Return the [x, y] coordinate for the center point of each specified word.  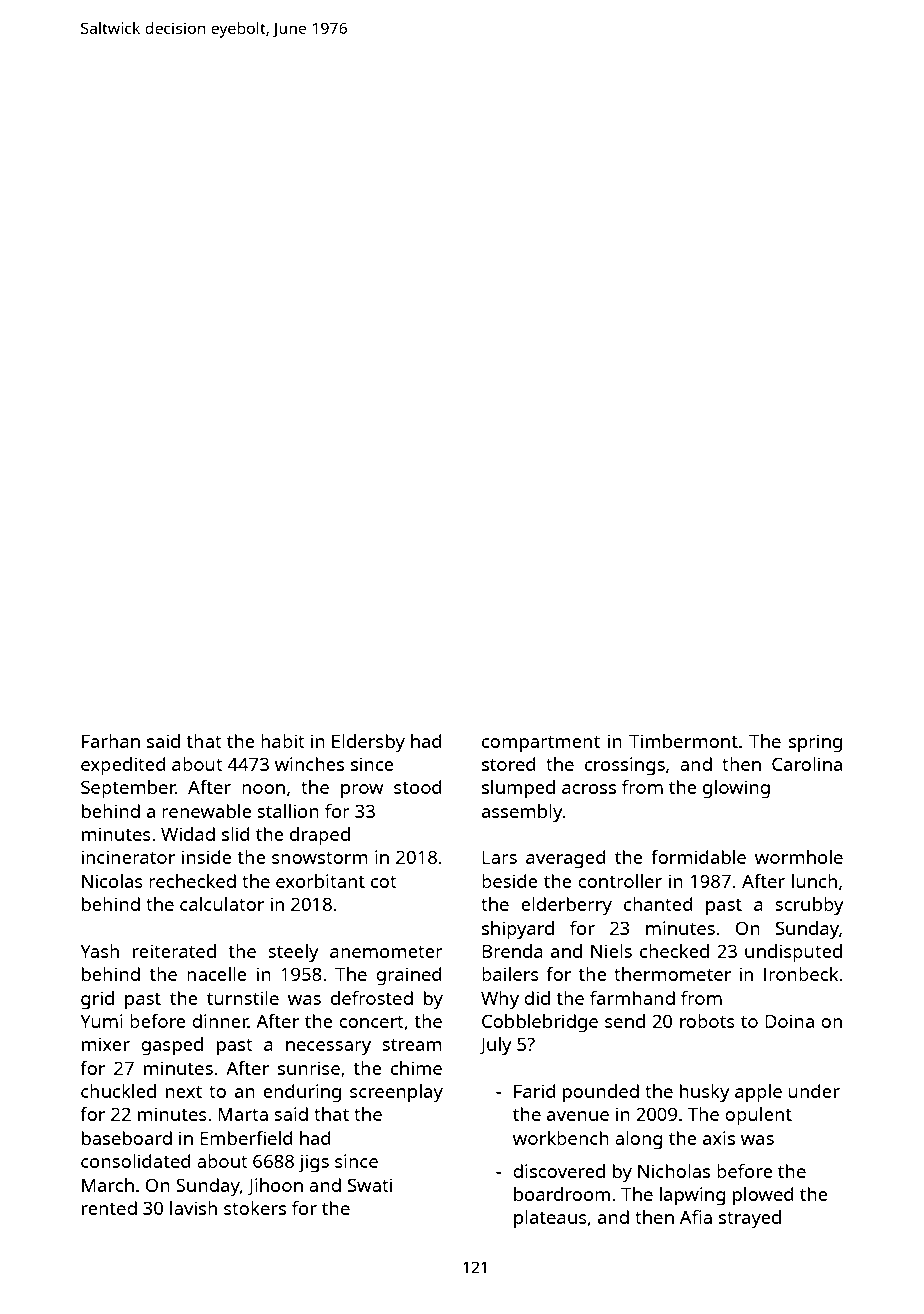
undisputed [793, 953]
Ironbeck [801, 974]
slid [235, 834]
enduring [302, 1093]
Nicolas [112, 881]
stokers [255, 1208]
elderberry [566, 906]
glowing [736, 789]
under [814, 1091]
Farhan [111, 741]
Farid [534, 1091]
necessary [328, 1048]
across [589, 789]
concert [371, 1022]
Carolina [807, 764]
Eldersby [368, 743]
